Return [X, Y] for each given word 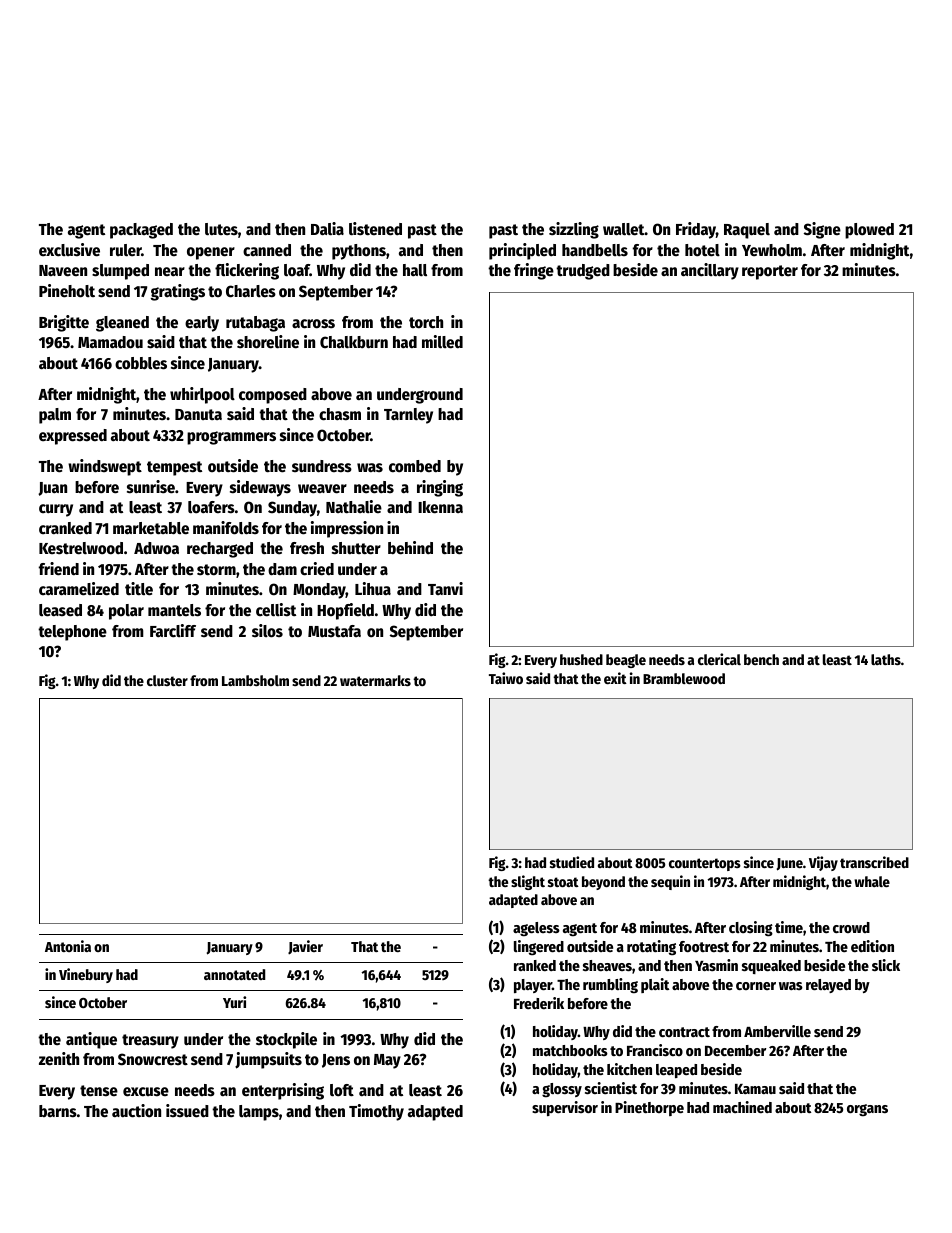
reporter [770, 272]
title [139, 589]
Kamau [755, 1089]
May [387, 1061]
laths [886, 659]
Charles [251, 291]
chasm [340, 414]
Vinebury [86, 975]
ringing [440, 488]
